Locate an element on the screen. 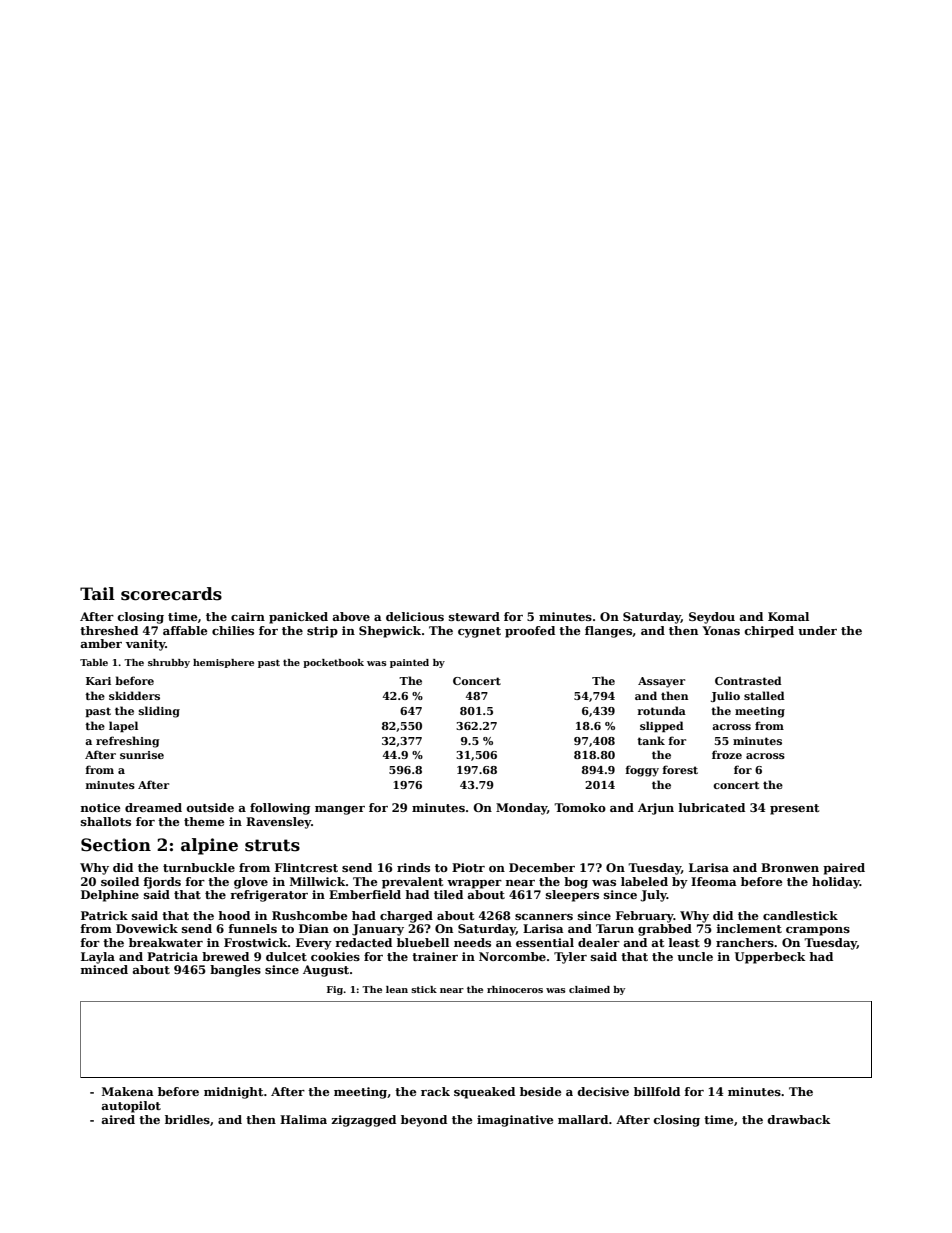 The width and height of the screenshot is (952, 1233). delicious is located at coordinates (415, 616).
